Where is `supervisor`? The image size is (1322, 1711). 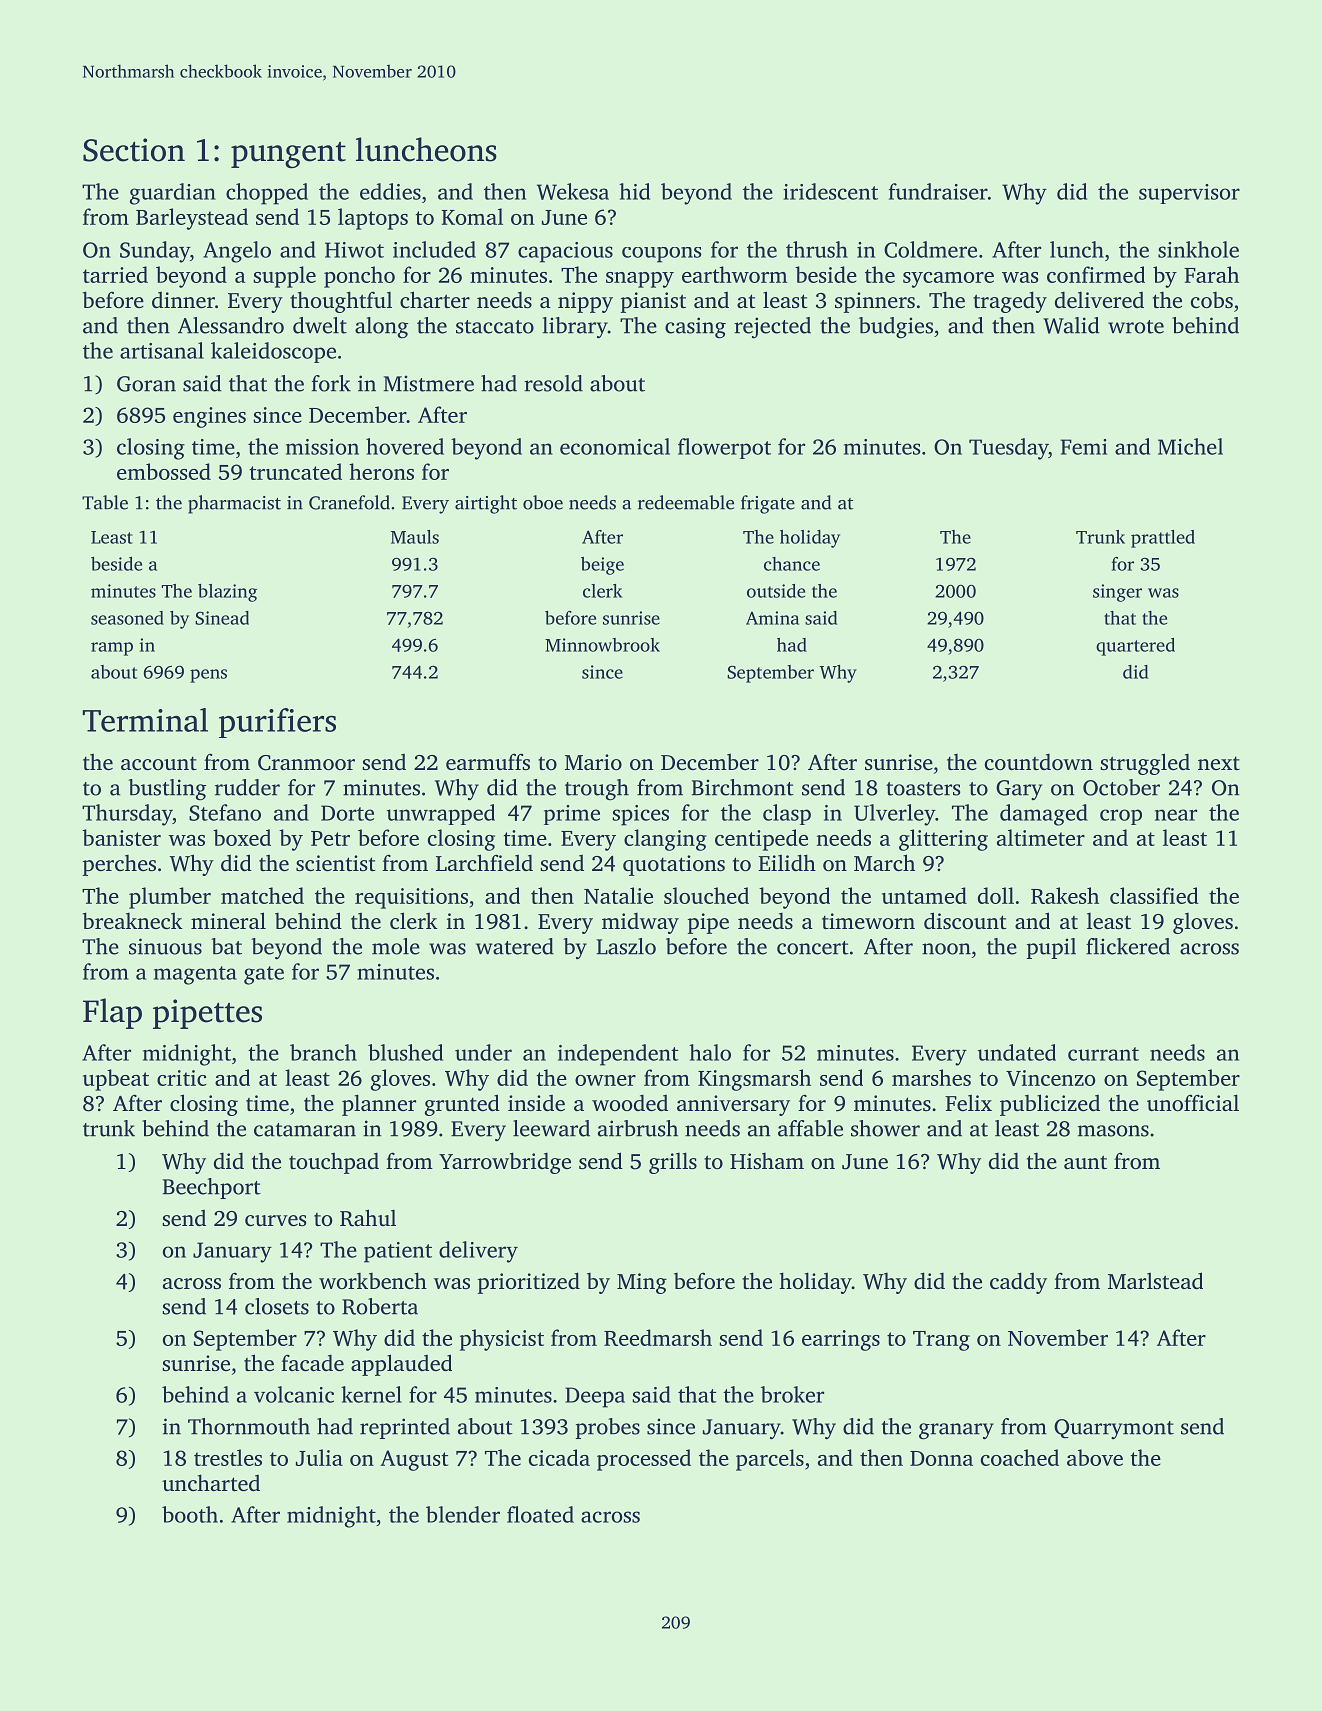 supervisor is located at coordinates (1189, 194).
